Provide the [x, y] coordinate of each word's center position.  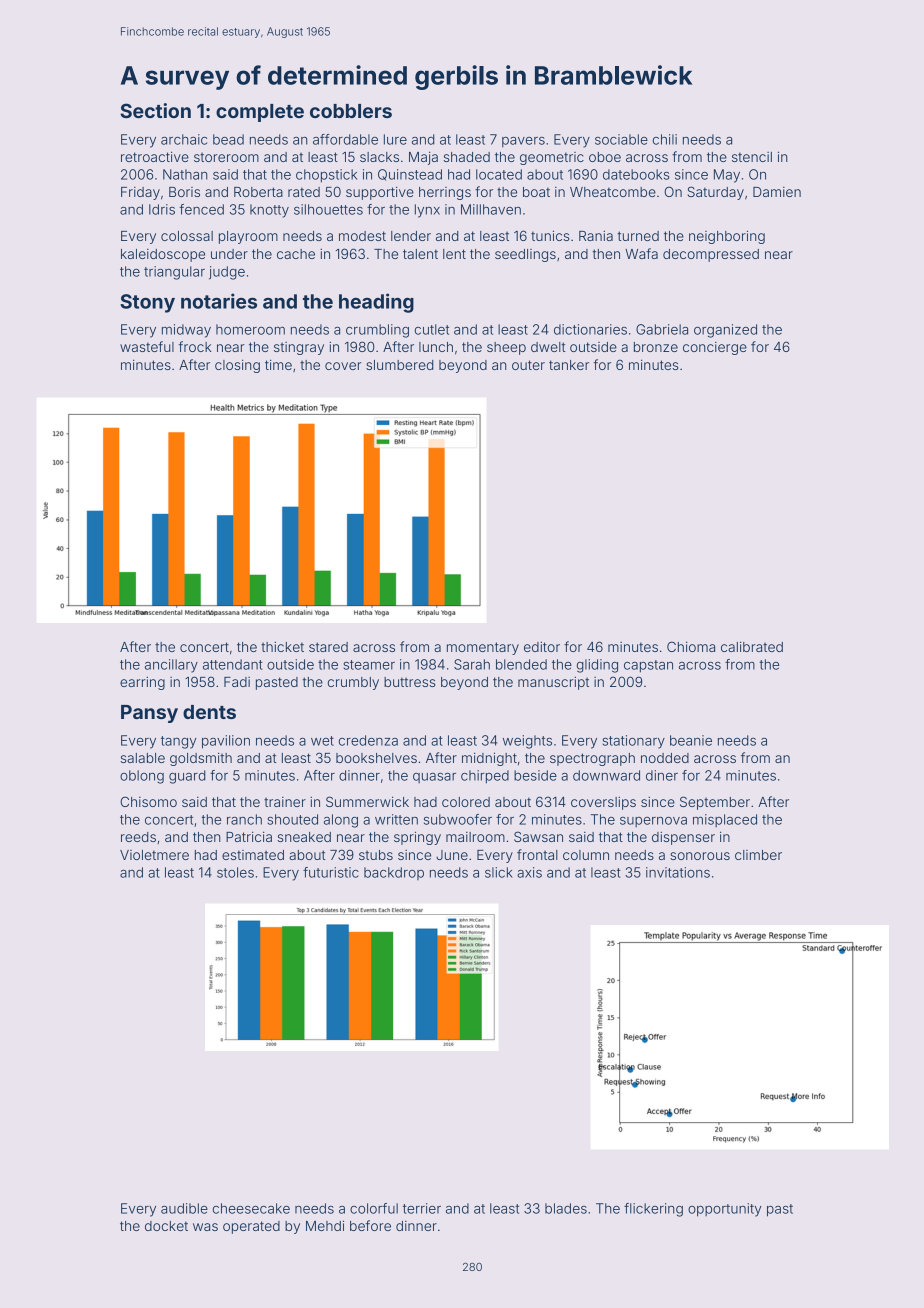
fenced [201, 209]
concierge [715, 348]
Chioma [691, 646]
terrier [422, 1208]
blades [566, 1208]
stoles [235, 872]
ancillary [171, 666]
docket [166, 1226]
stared [328, 647]
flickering [653, 1210]
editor [542, 647]
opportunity [724, 1210]
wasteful [147, 346]
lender [411, 236]
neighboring [727, 237]
